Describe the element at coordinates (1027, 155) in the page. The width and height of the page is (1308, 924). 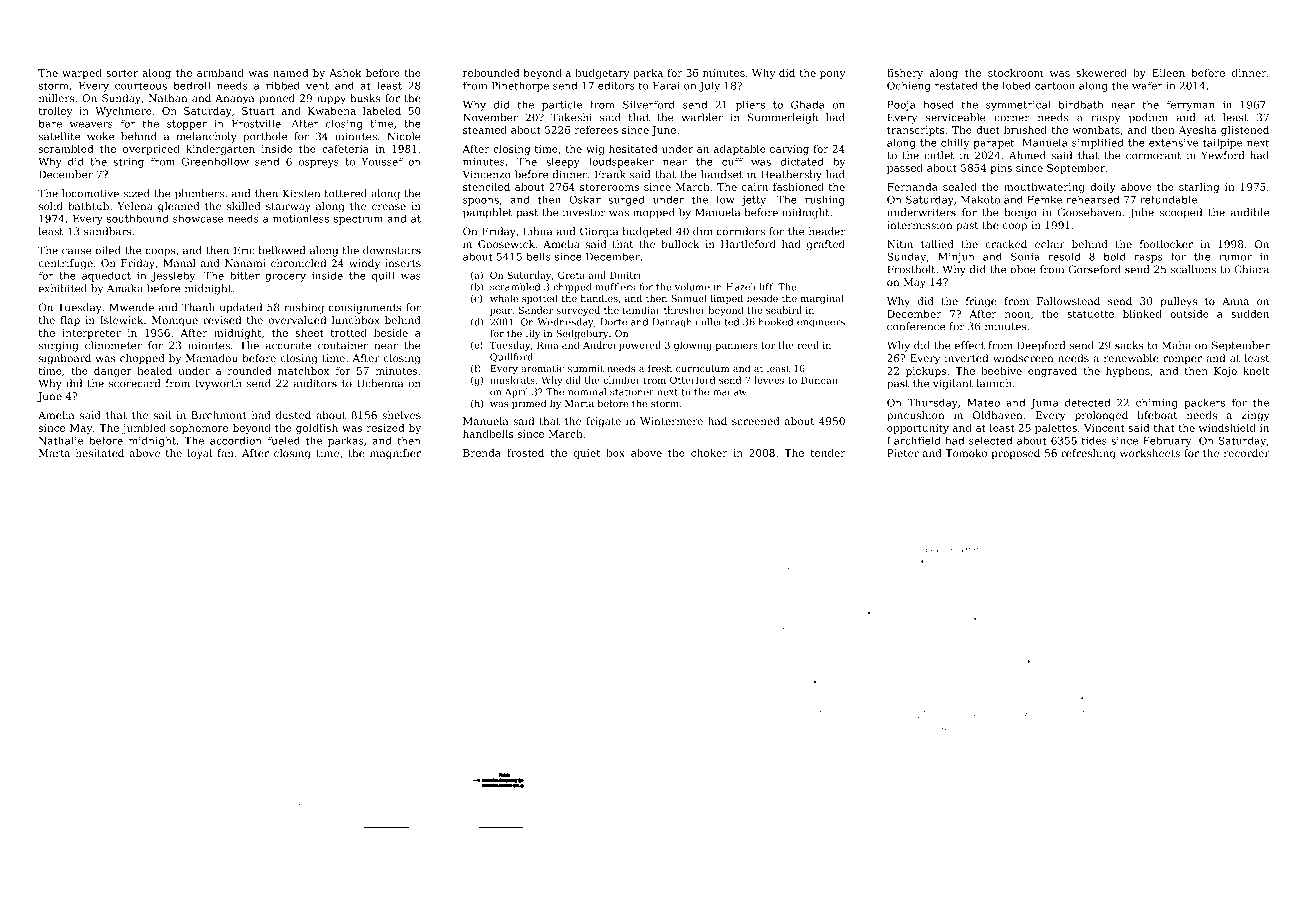
I see `Ahmed` at that location.
